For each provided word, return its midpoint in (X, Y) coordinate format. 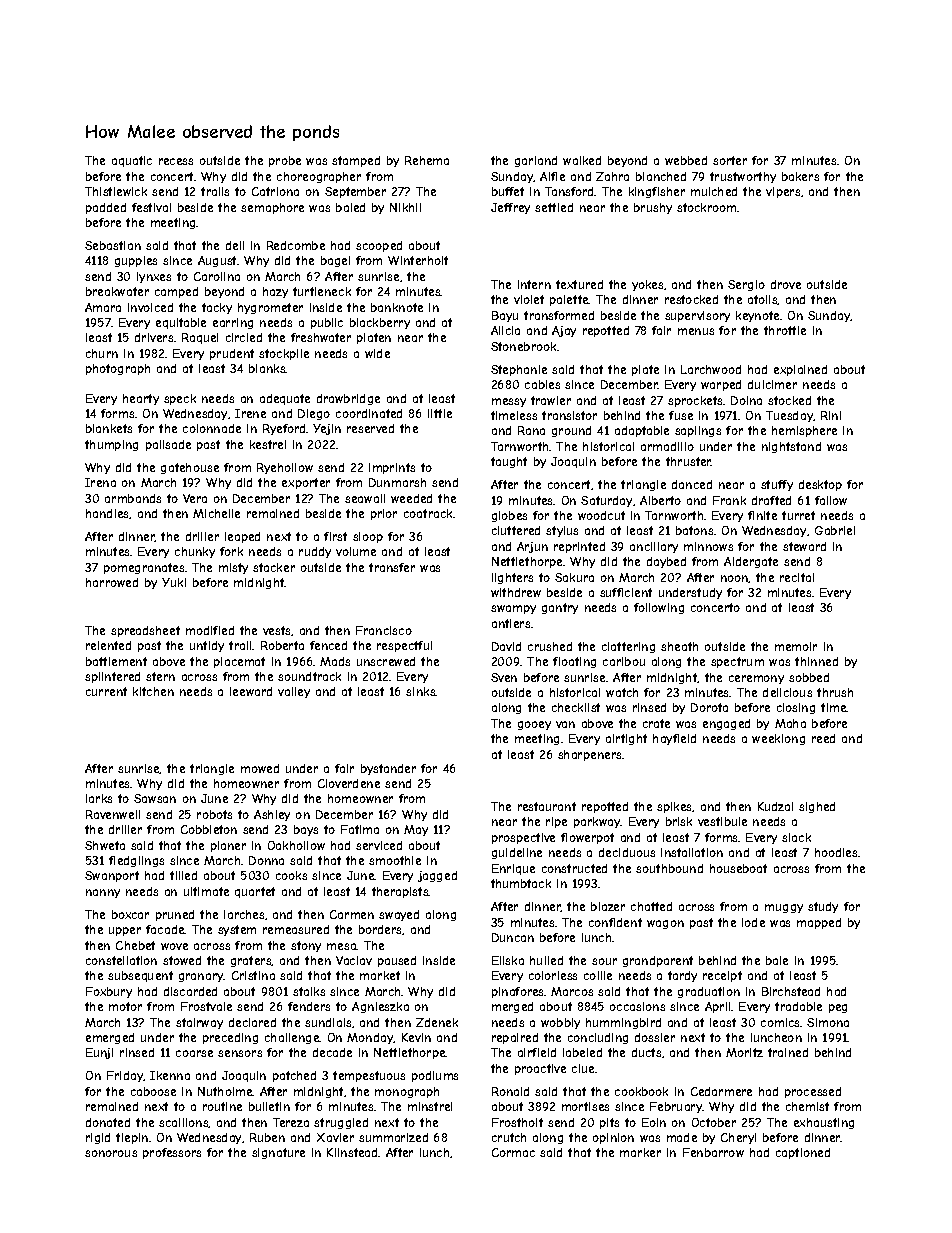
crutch (509, 1137)
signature (278, 1153)
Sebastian (113, 245)
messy (509, 402)
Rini (831, 415)
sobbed (809, 677)
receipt (722, 976)
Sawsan (155, 798)
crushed (550, 646)
